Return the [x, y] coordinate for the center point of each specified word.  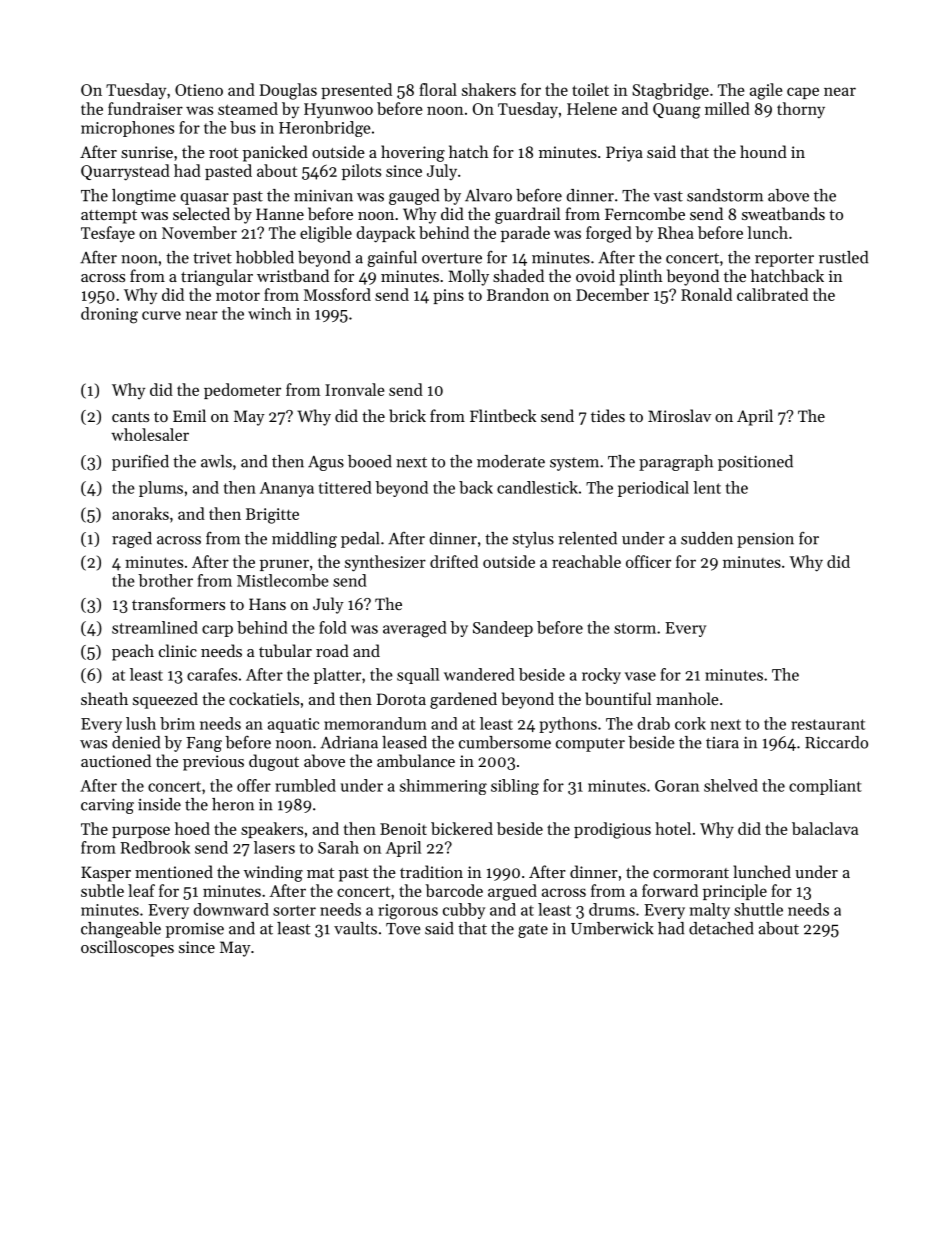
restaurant [828, 724]
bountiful [618, 698]
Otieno [199, 90]
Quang [677, 111]
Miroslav [679, 415]
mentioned [174, 871]
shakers [489, 89]
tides [608, 415]
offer [254, 785]
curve [161, 315]
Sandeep [503, 629]
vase [640, 676]
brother [165, 580]
